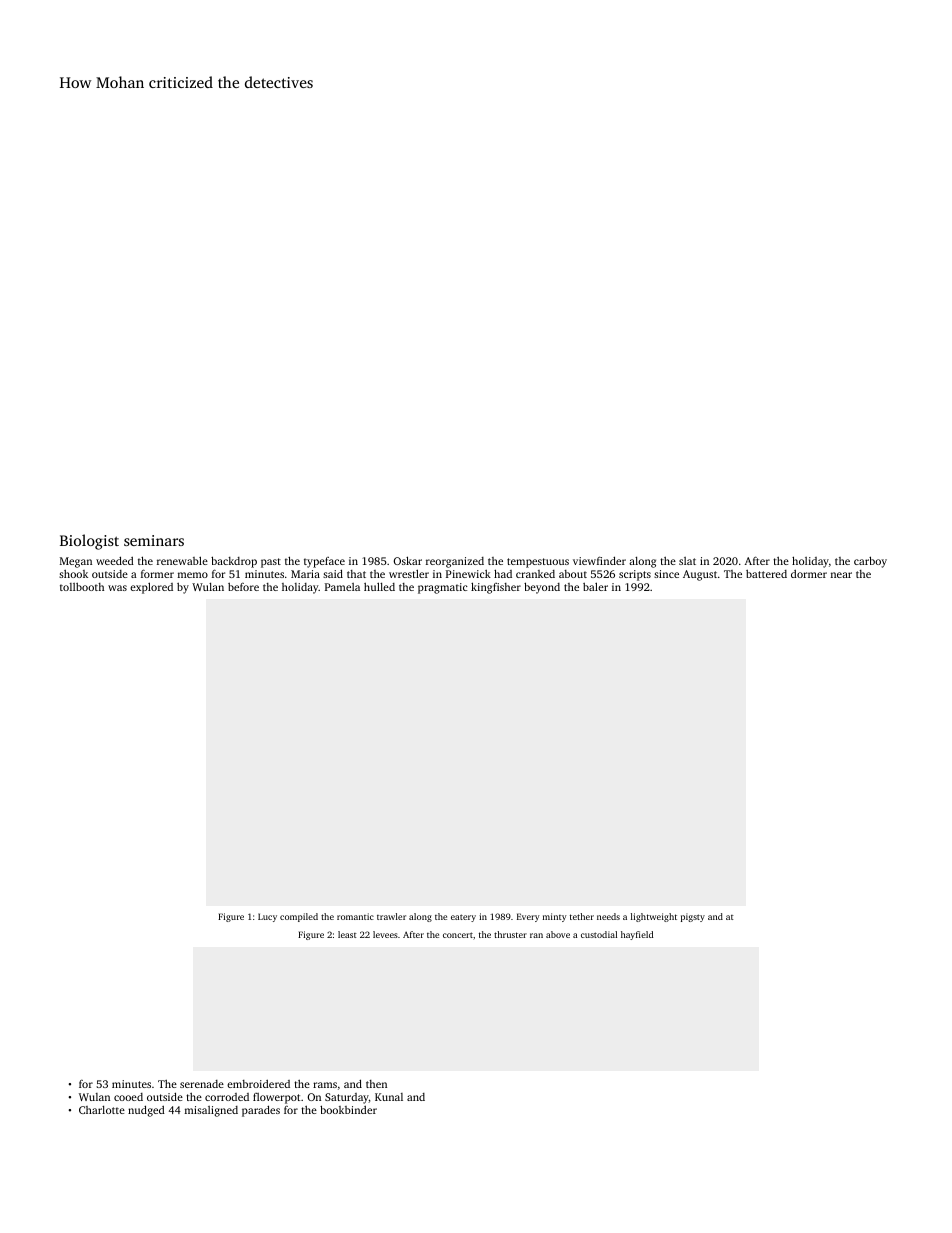  I want to click on Lucy, so click(267, 917).
